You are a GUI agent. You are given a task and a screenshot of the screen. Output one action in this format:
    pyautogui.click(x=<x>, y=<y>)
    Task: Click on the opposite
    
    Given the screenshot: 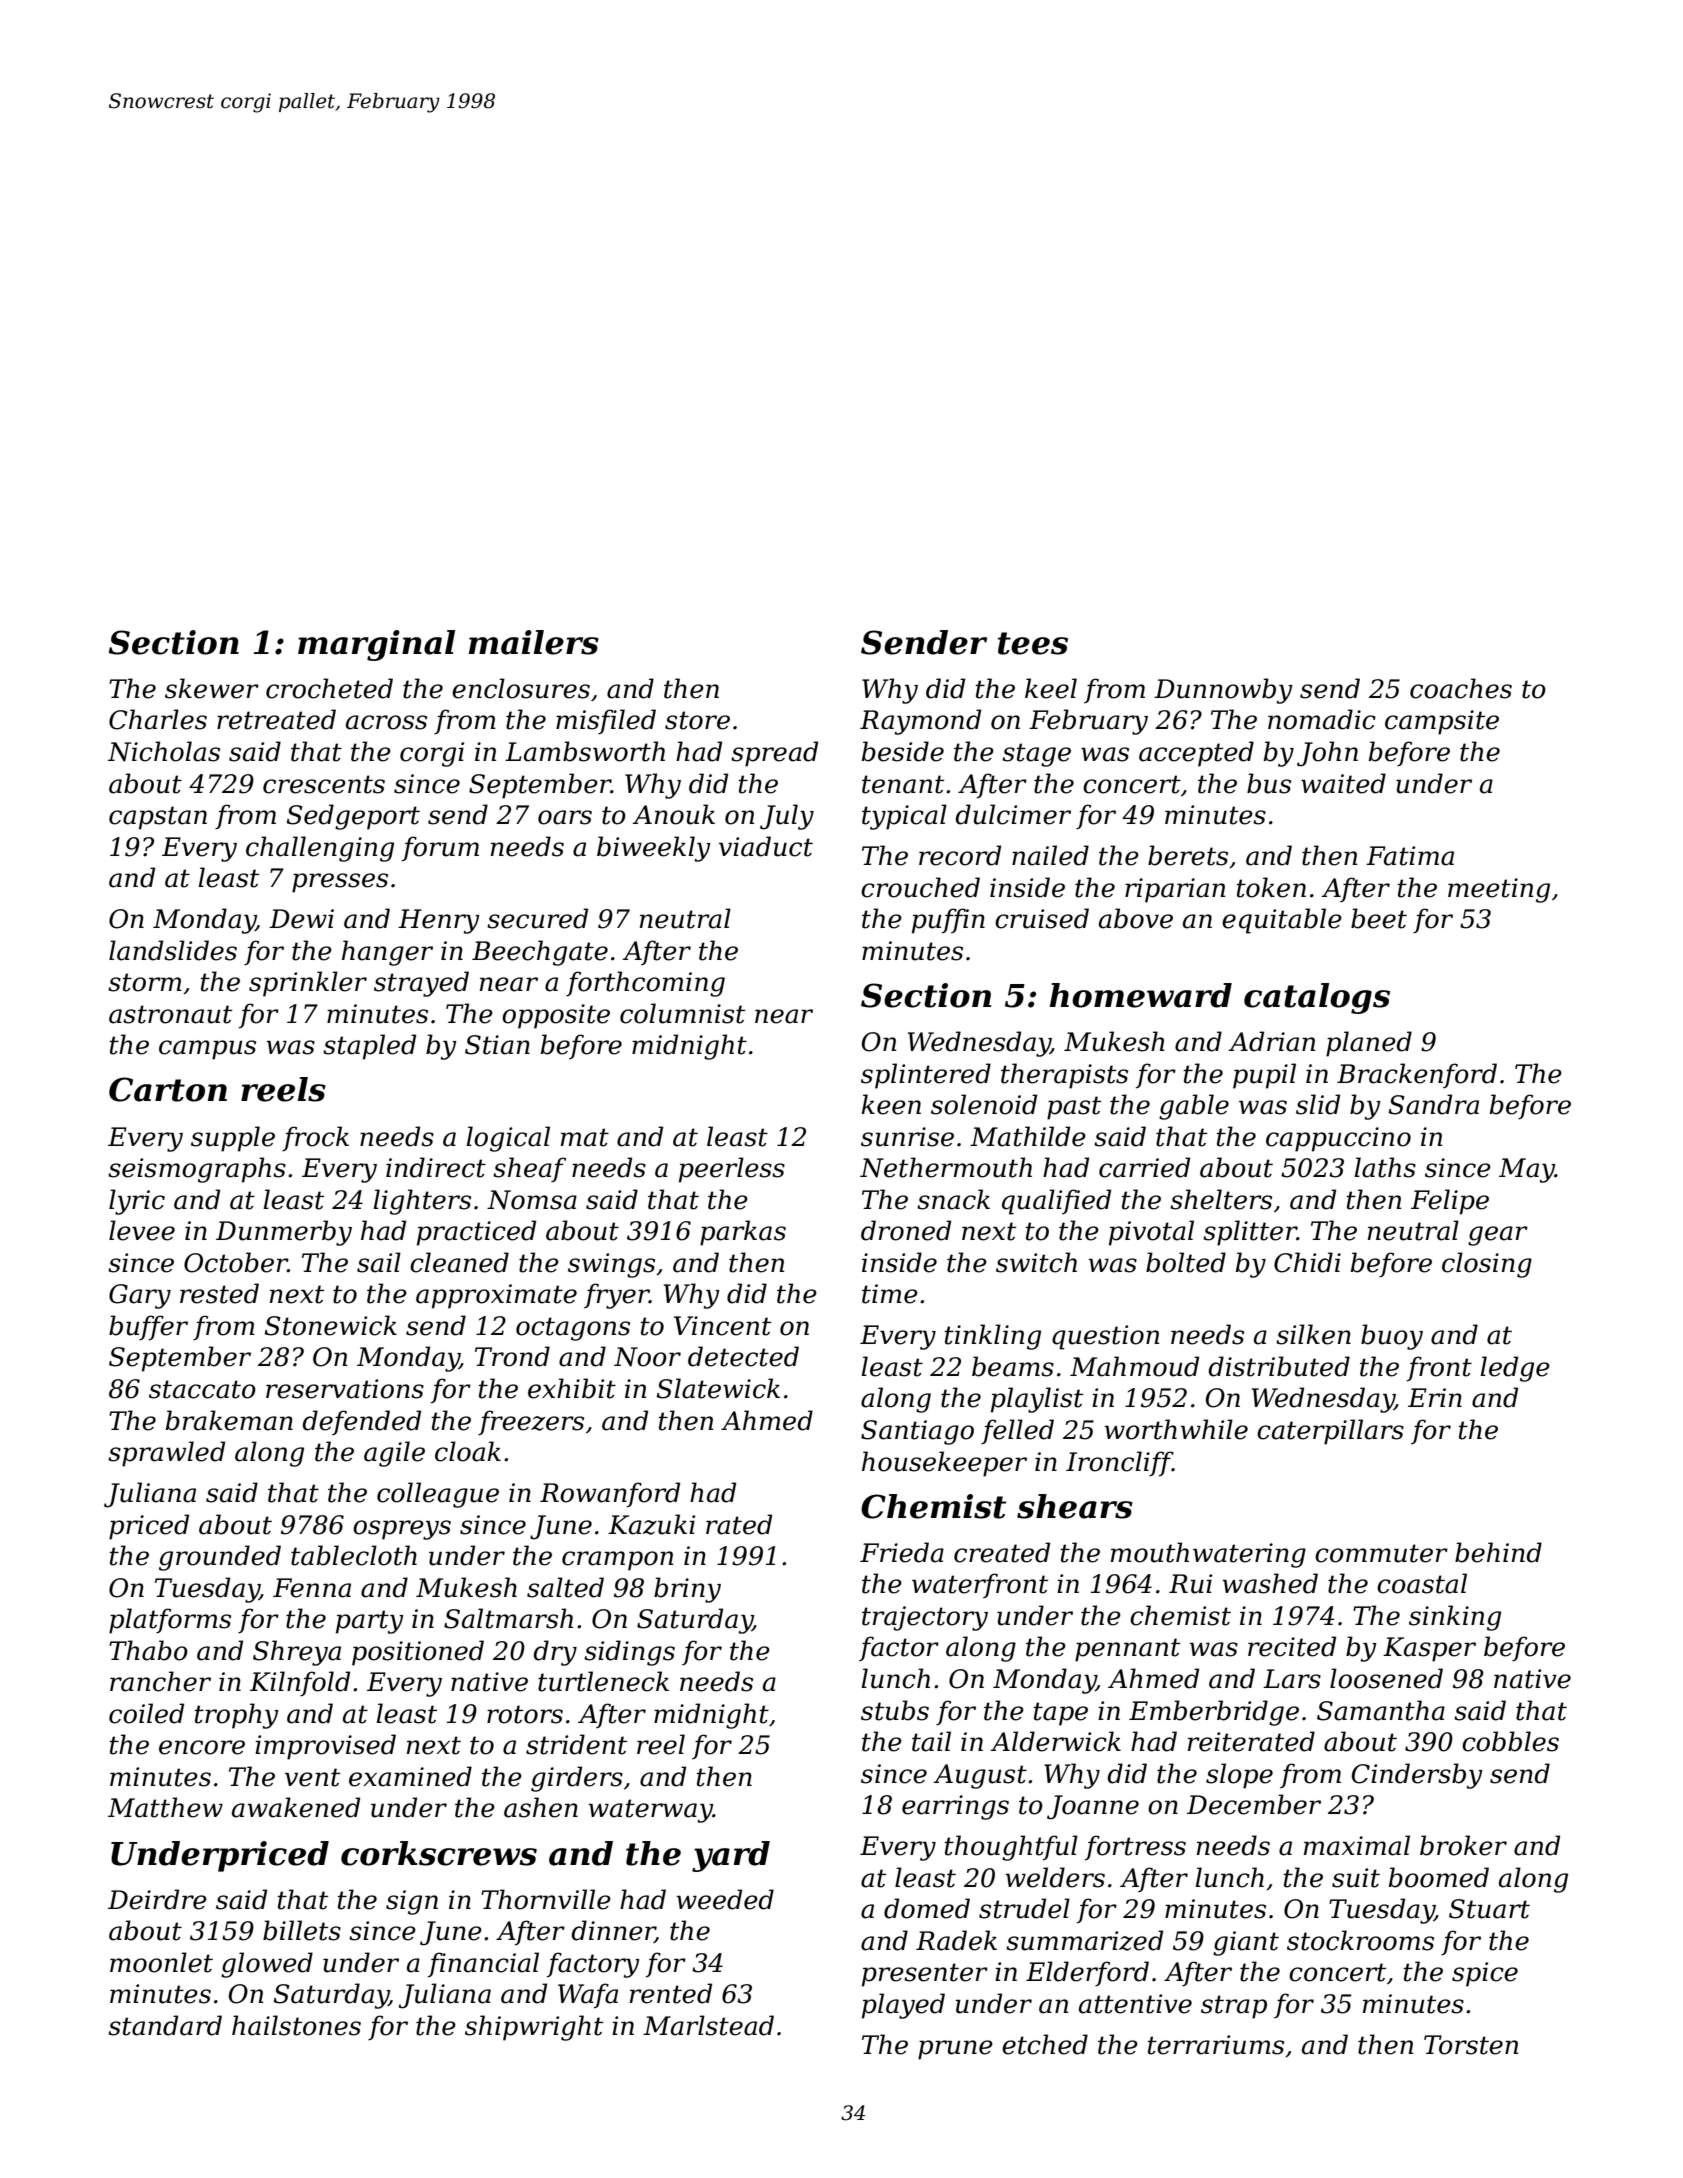 What is the action you would take?
    pyautogui.click(x=556, y=1016)
